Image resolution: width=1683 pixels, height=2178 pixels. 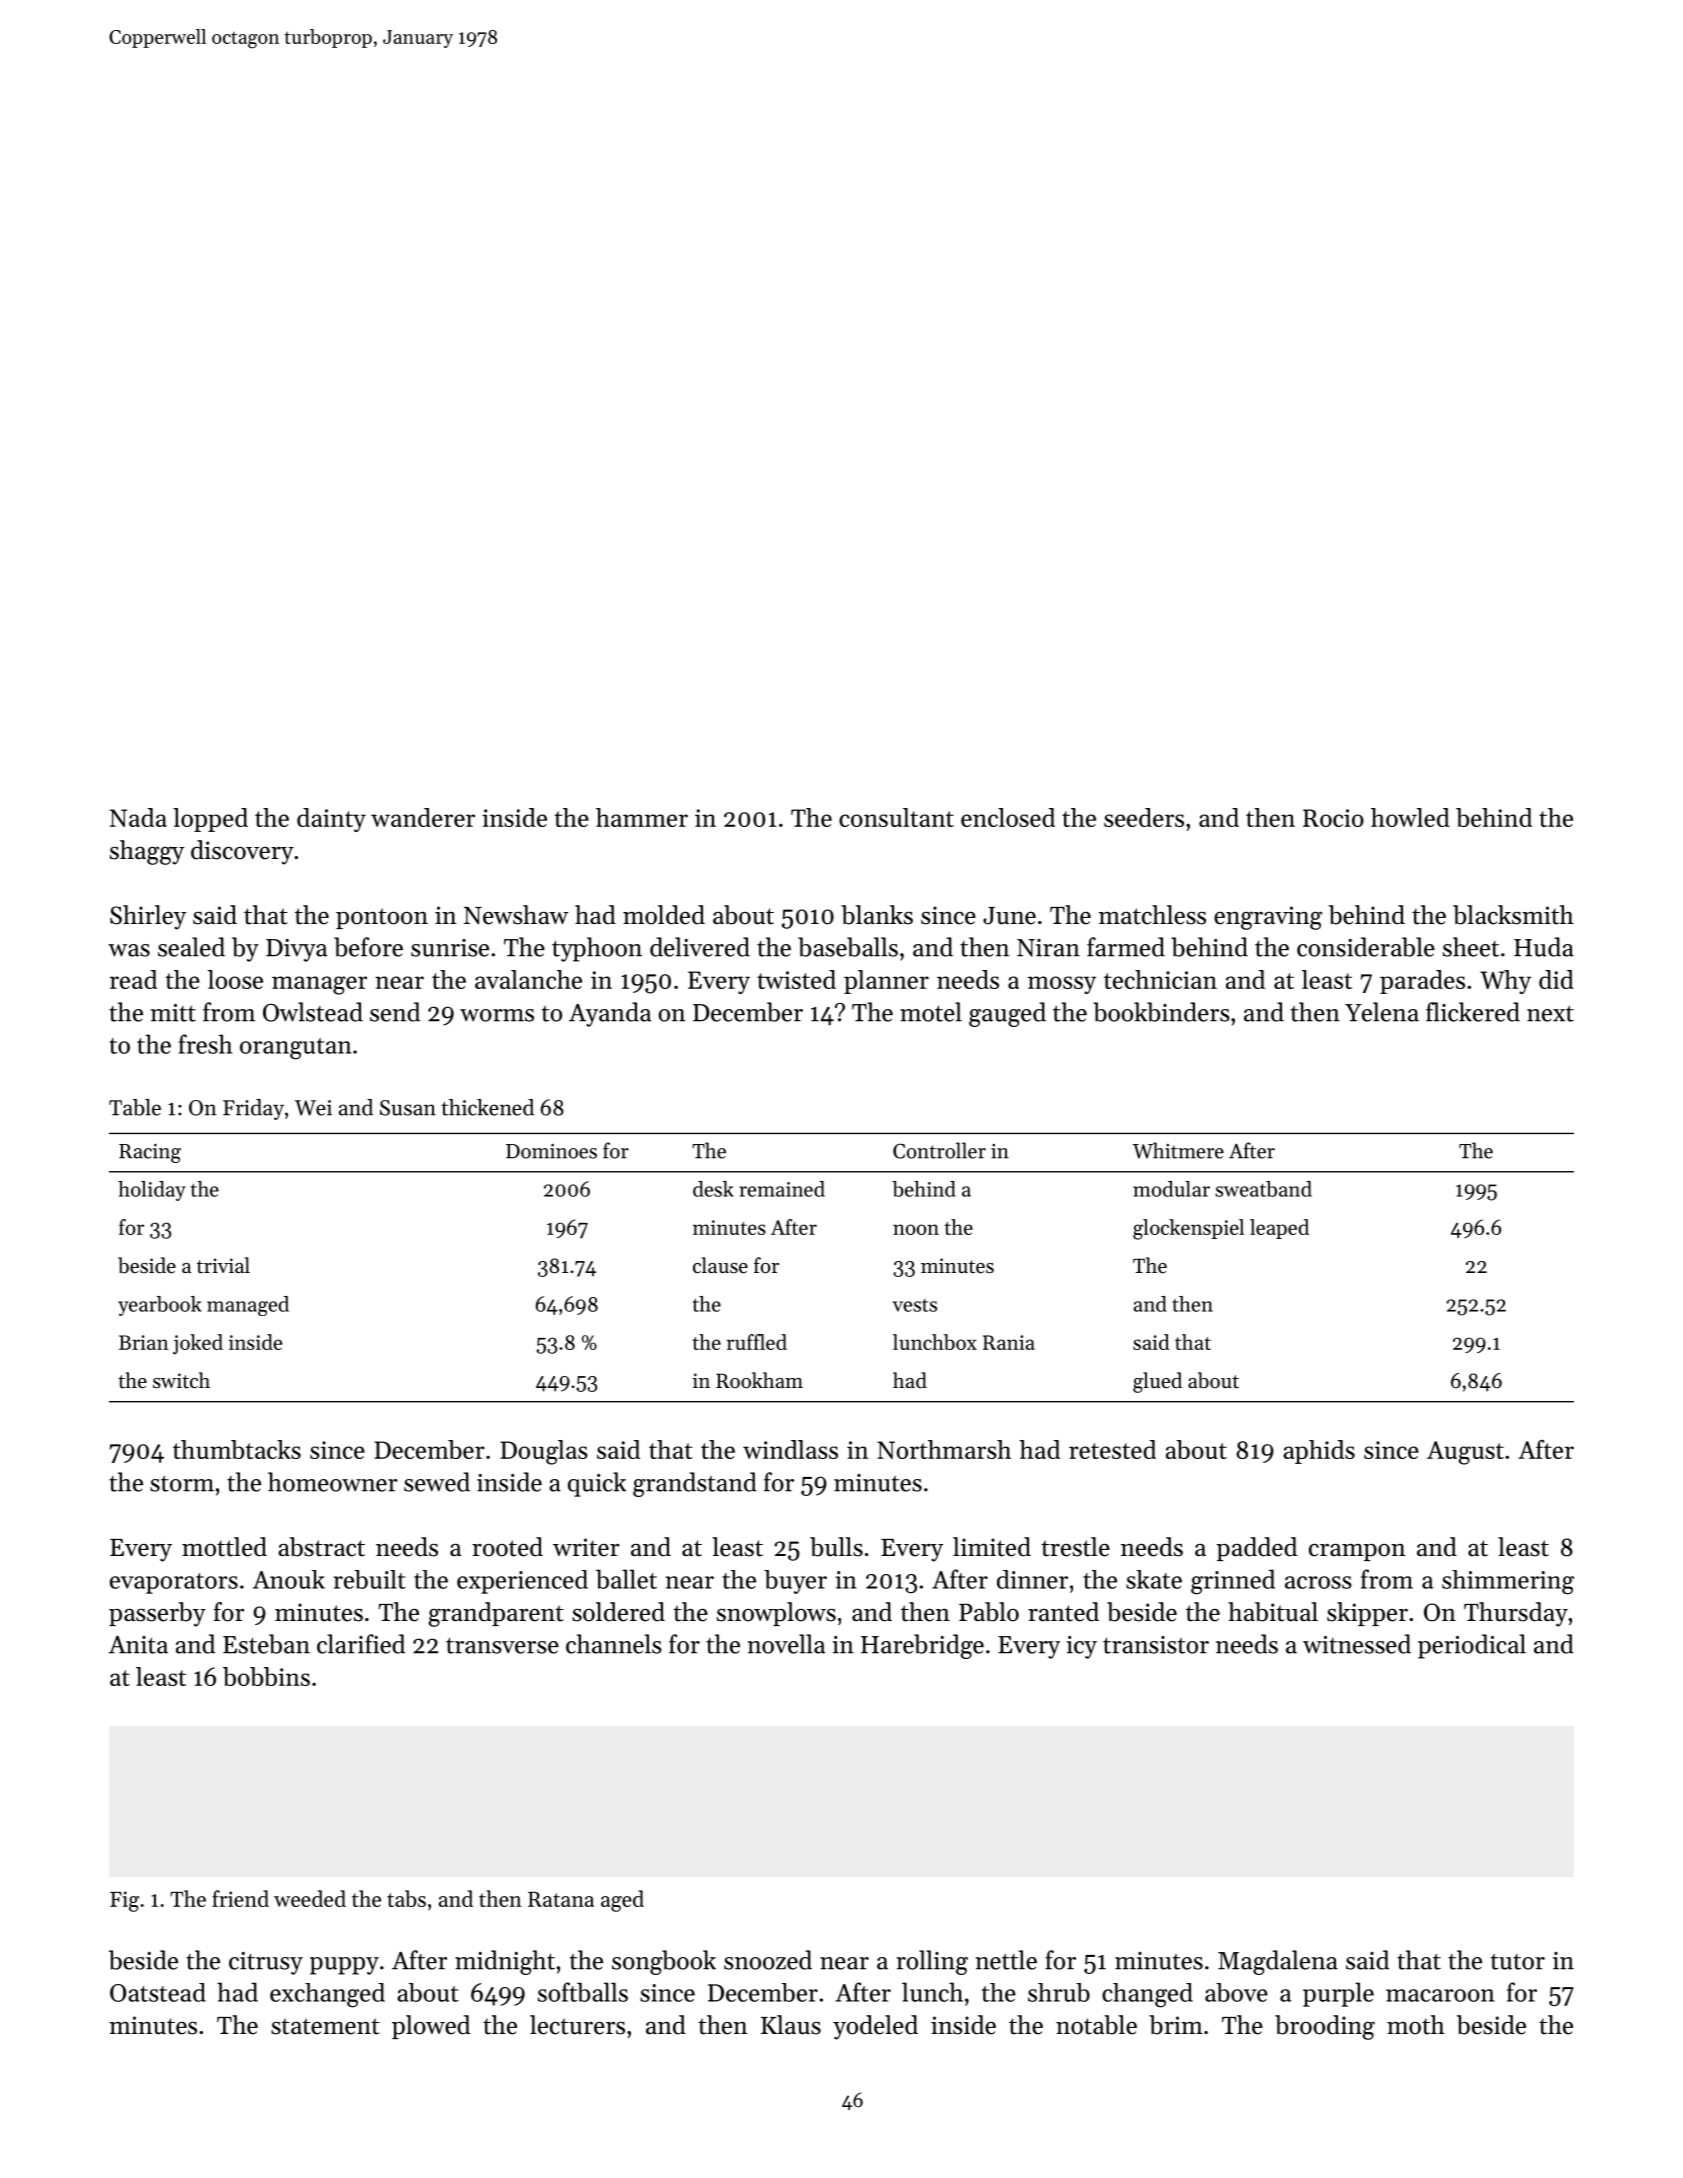 What do you see at coordinates (790, 1449) in the document?
I see `windlass` at bounding box center [790, 1449].
